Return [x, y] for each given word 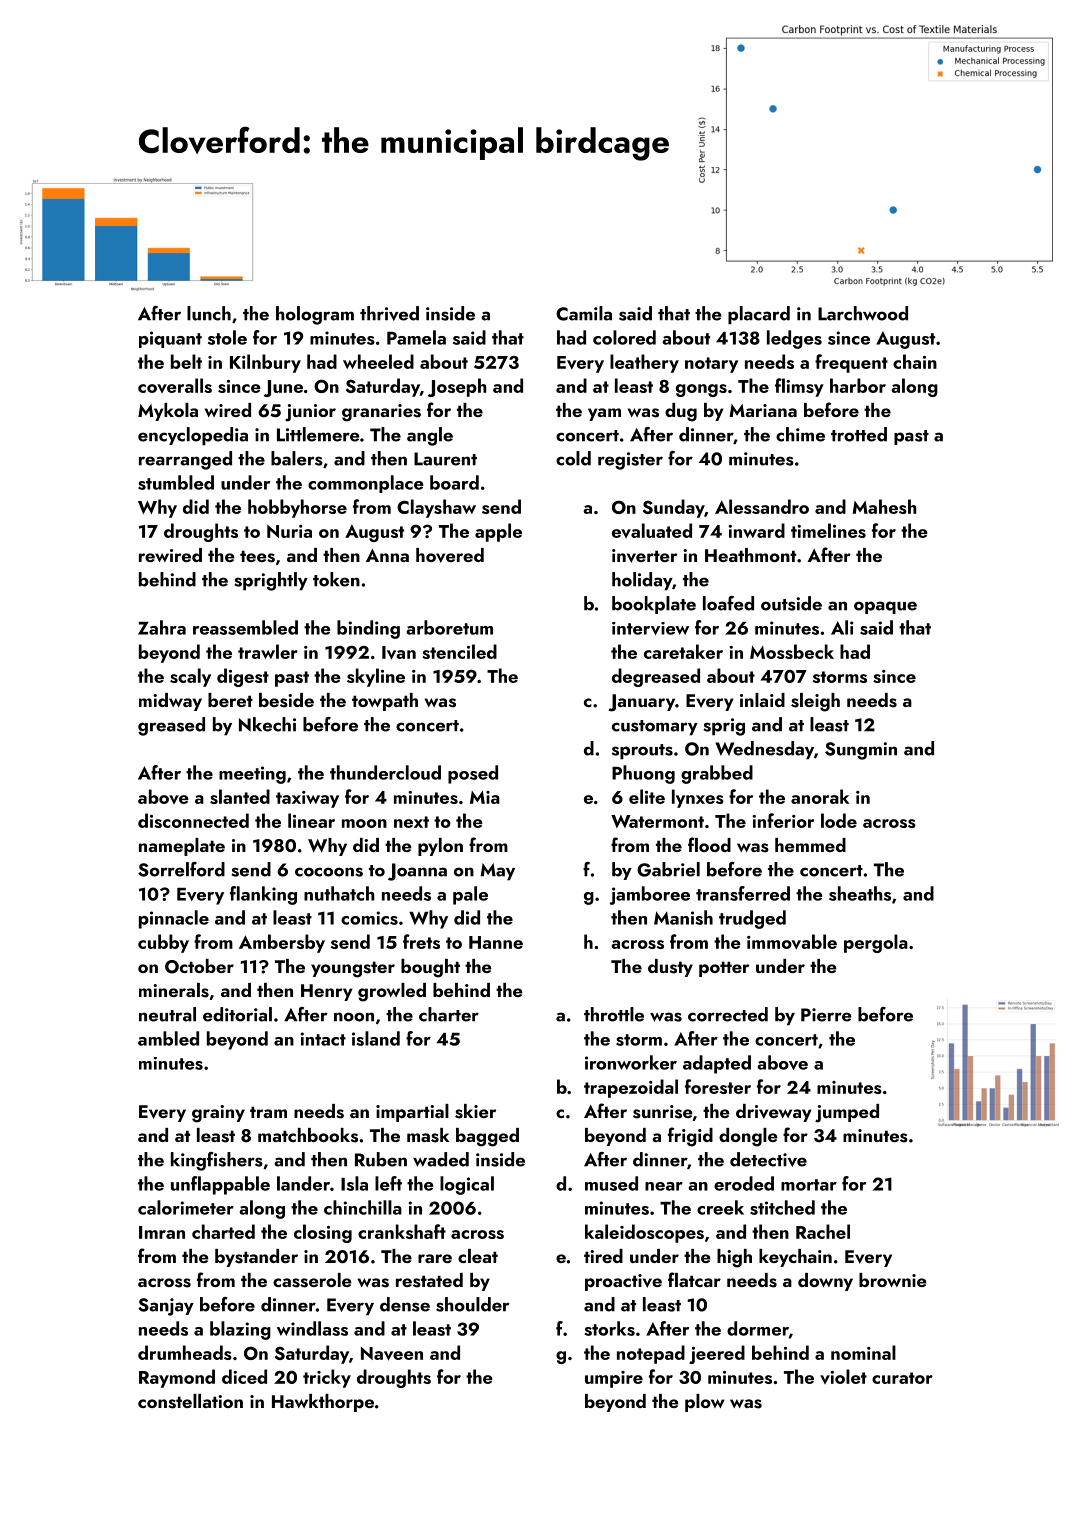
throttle [614, 1014]
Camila [584, 313]
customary [655, 728]
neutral [167, 1014]
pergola [876, 943]
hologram [315, 315]
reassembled [245, 627]
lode [839, 820]
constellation [190, 1401]
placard [759, 315]
